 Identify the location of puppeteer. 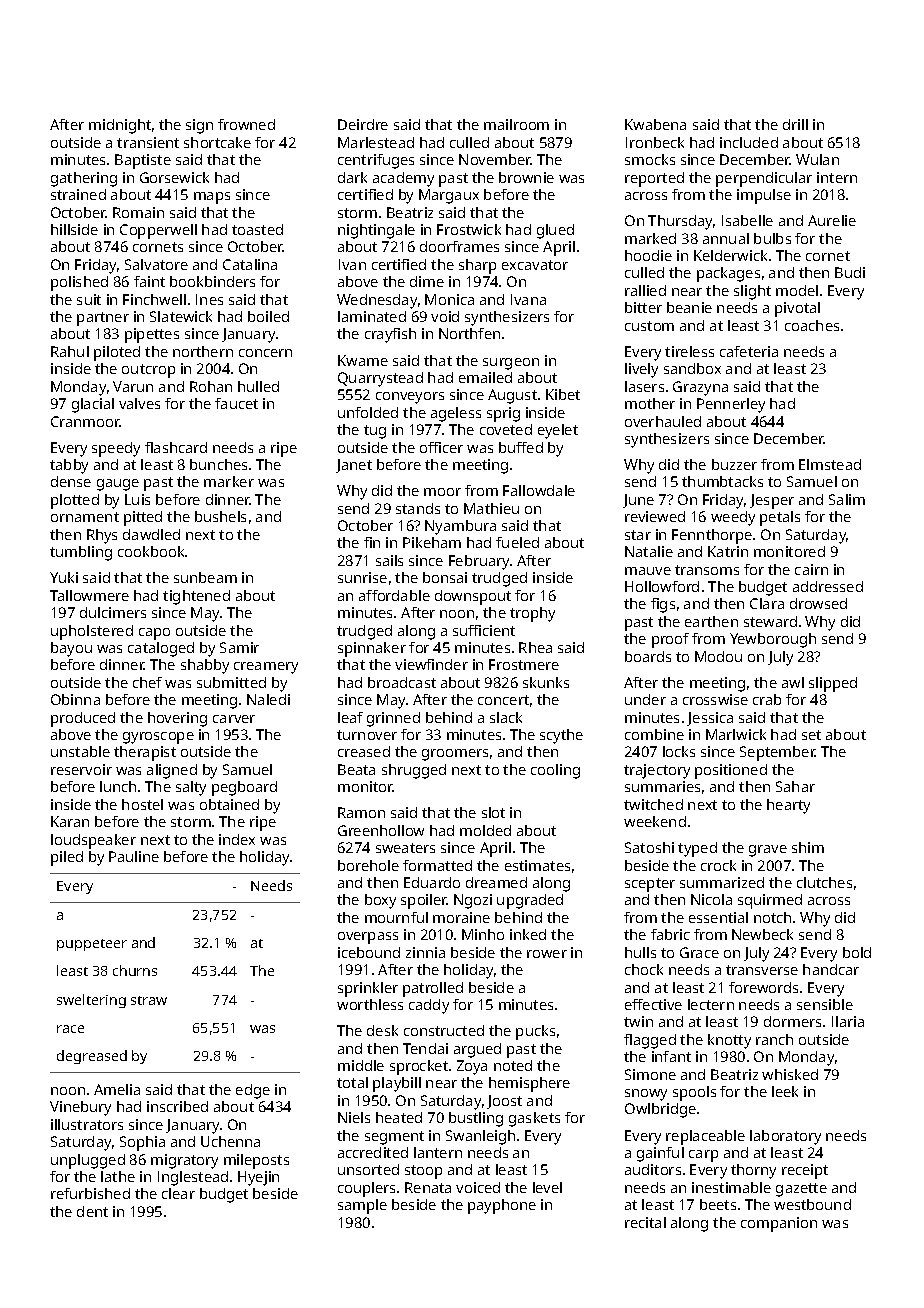
(92, 945).
